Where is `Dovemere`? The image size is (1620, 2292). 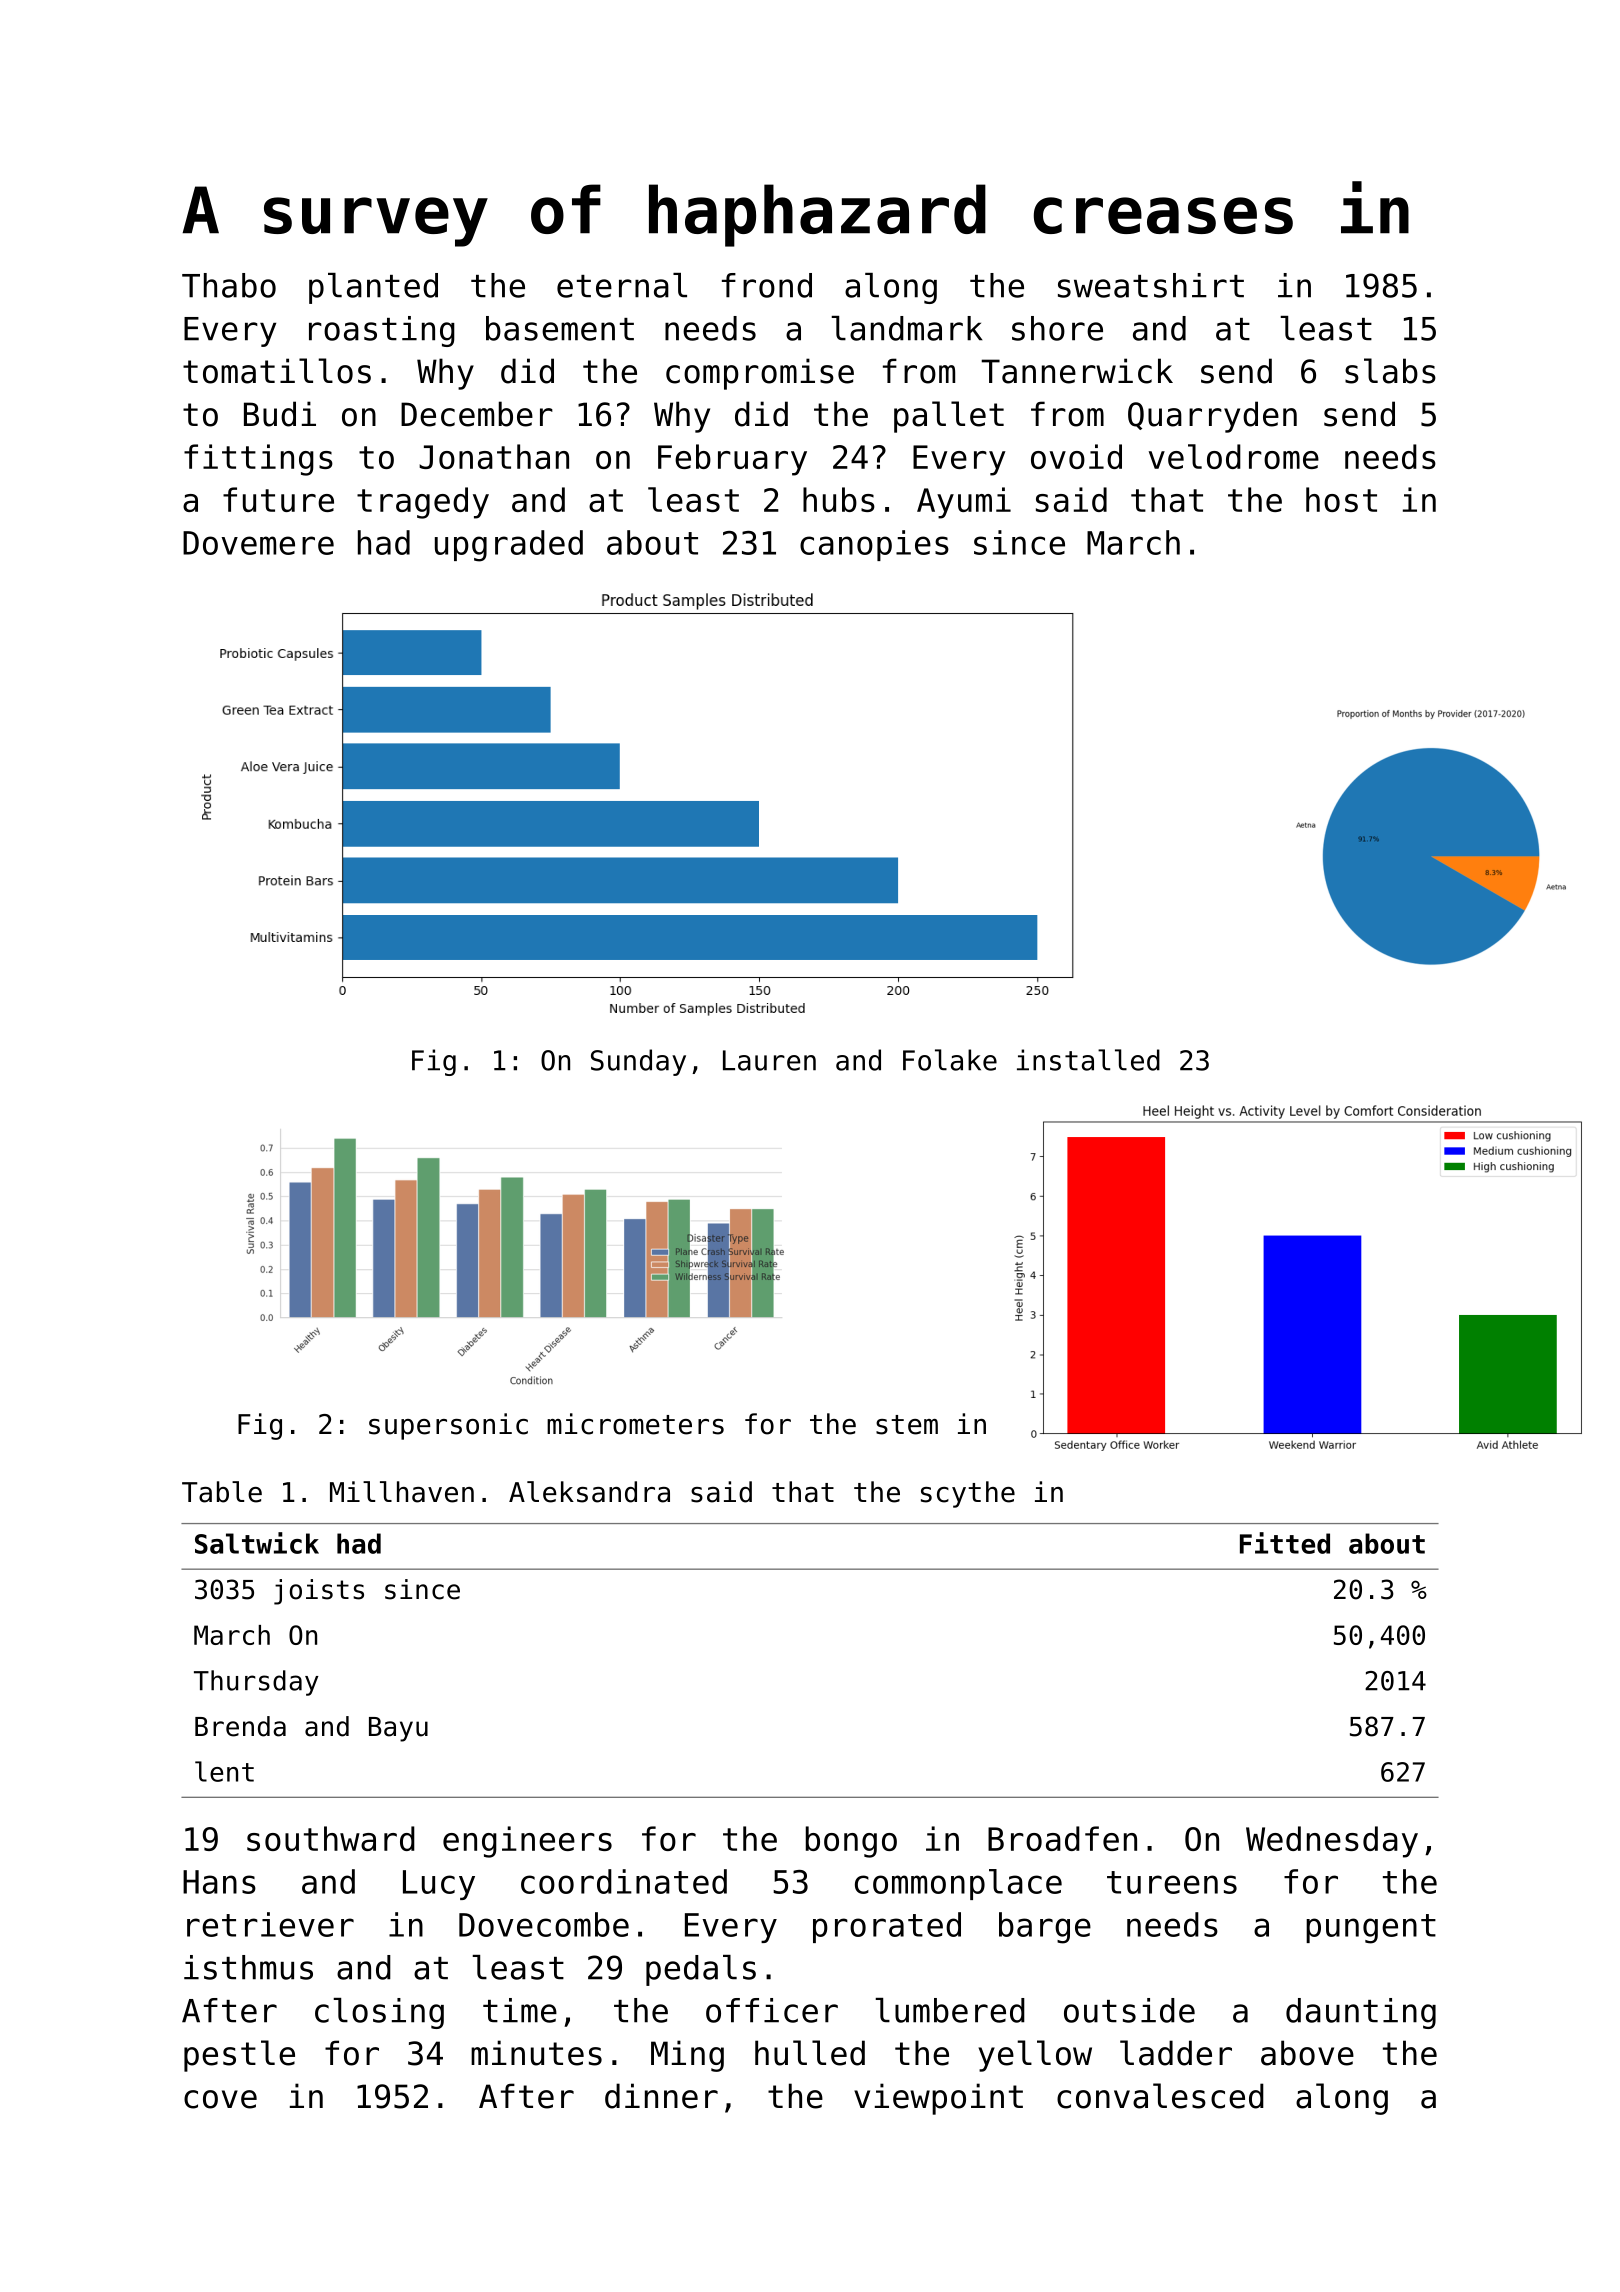
Dovemere is located at coordinates (258, 543).
